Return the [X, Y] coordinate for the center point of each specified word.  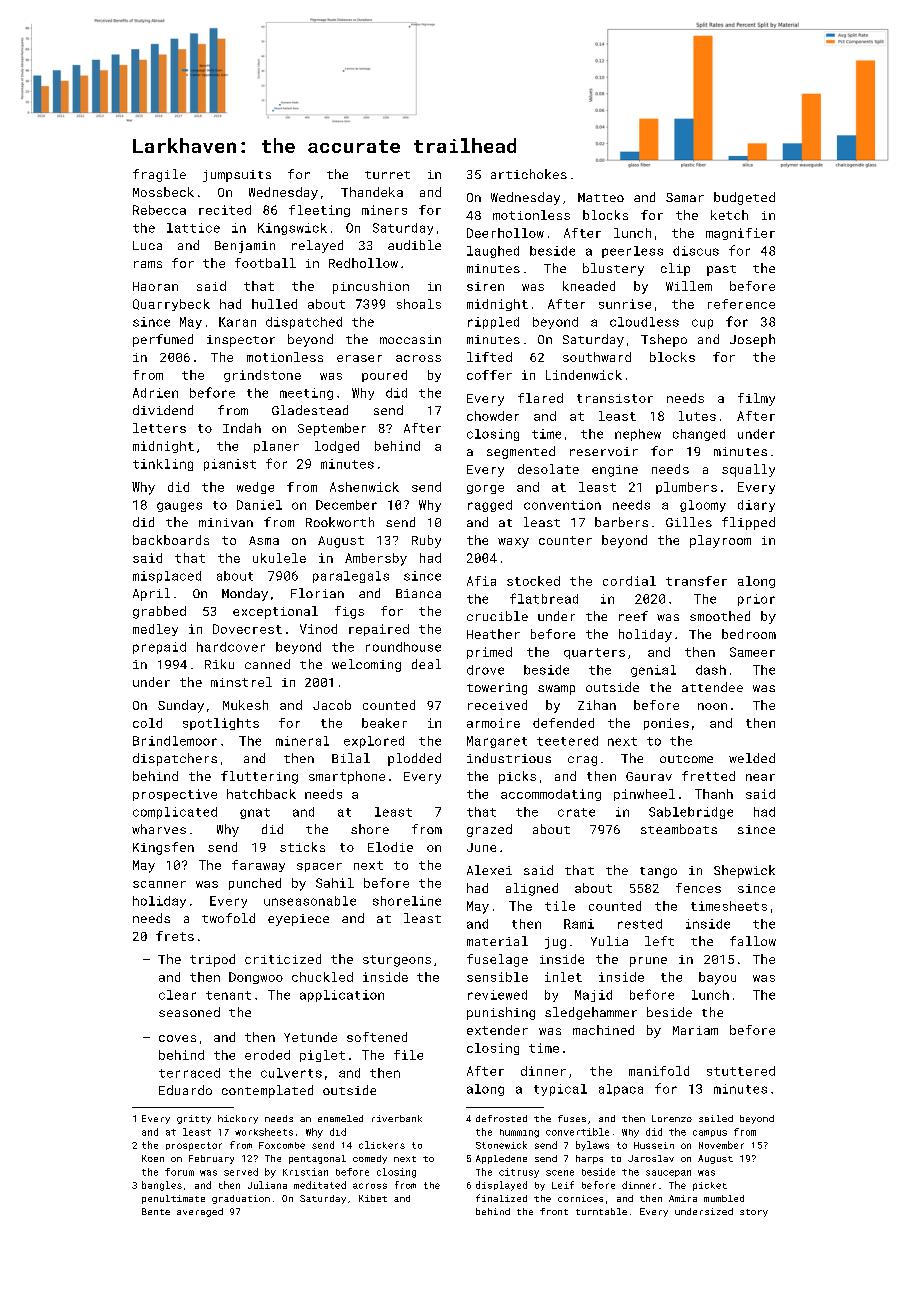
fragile [159, 175]
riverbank [397, 1118]
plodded [414, 759]
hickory [238, 1119]
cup [702, 324]
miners [384, 210]
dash [711, 670]
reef [633, 616]
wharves [159, 829]
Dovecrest [247, 629]
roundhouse [403, 647]
